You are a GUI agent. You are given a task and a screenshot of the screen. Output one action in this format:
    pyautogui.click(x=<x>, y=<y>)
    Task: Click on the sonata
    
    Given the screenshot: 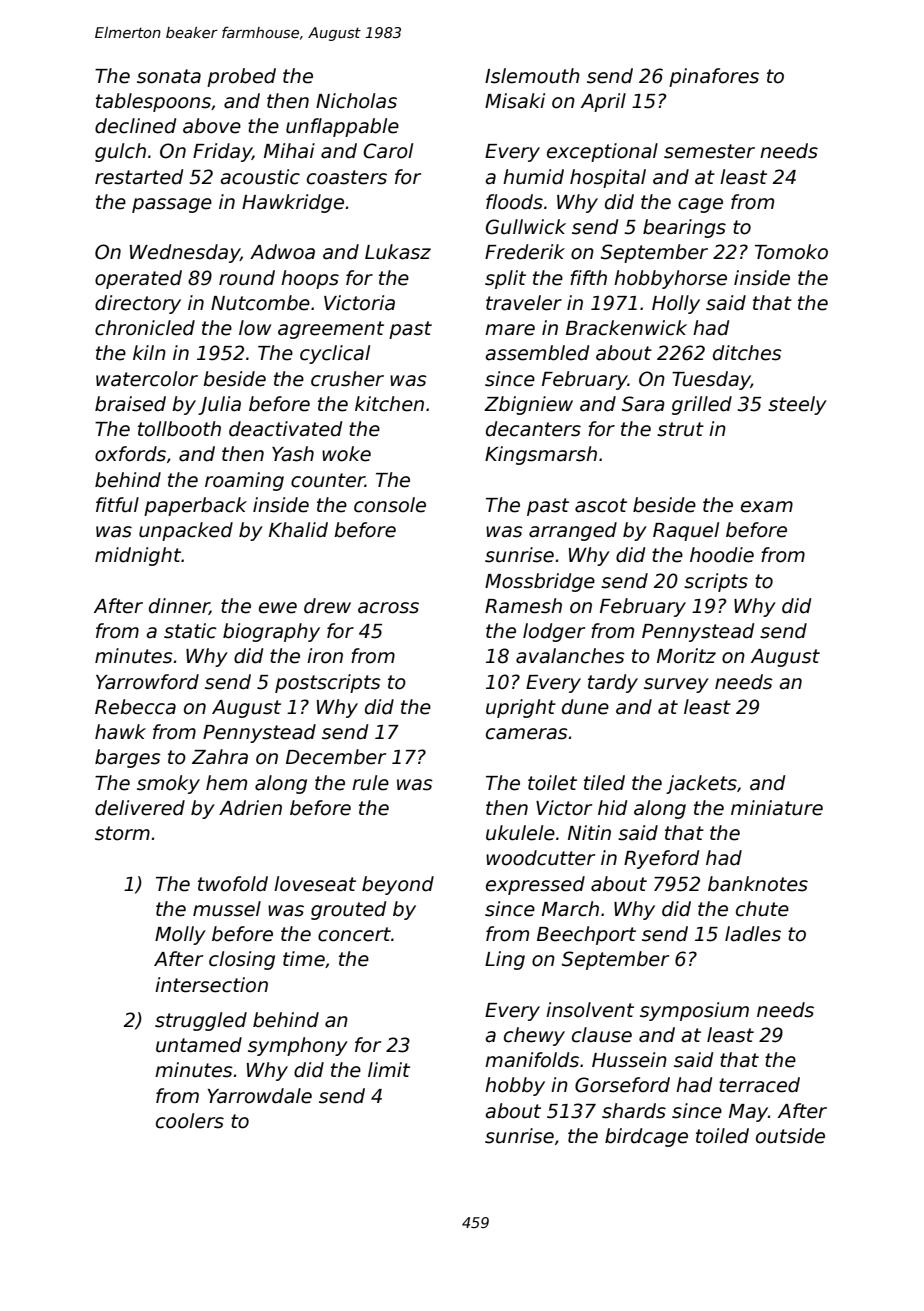 What is the action you would take?
    pyautogui.click(x=169, y=76)
